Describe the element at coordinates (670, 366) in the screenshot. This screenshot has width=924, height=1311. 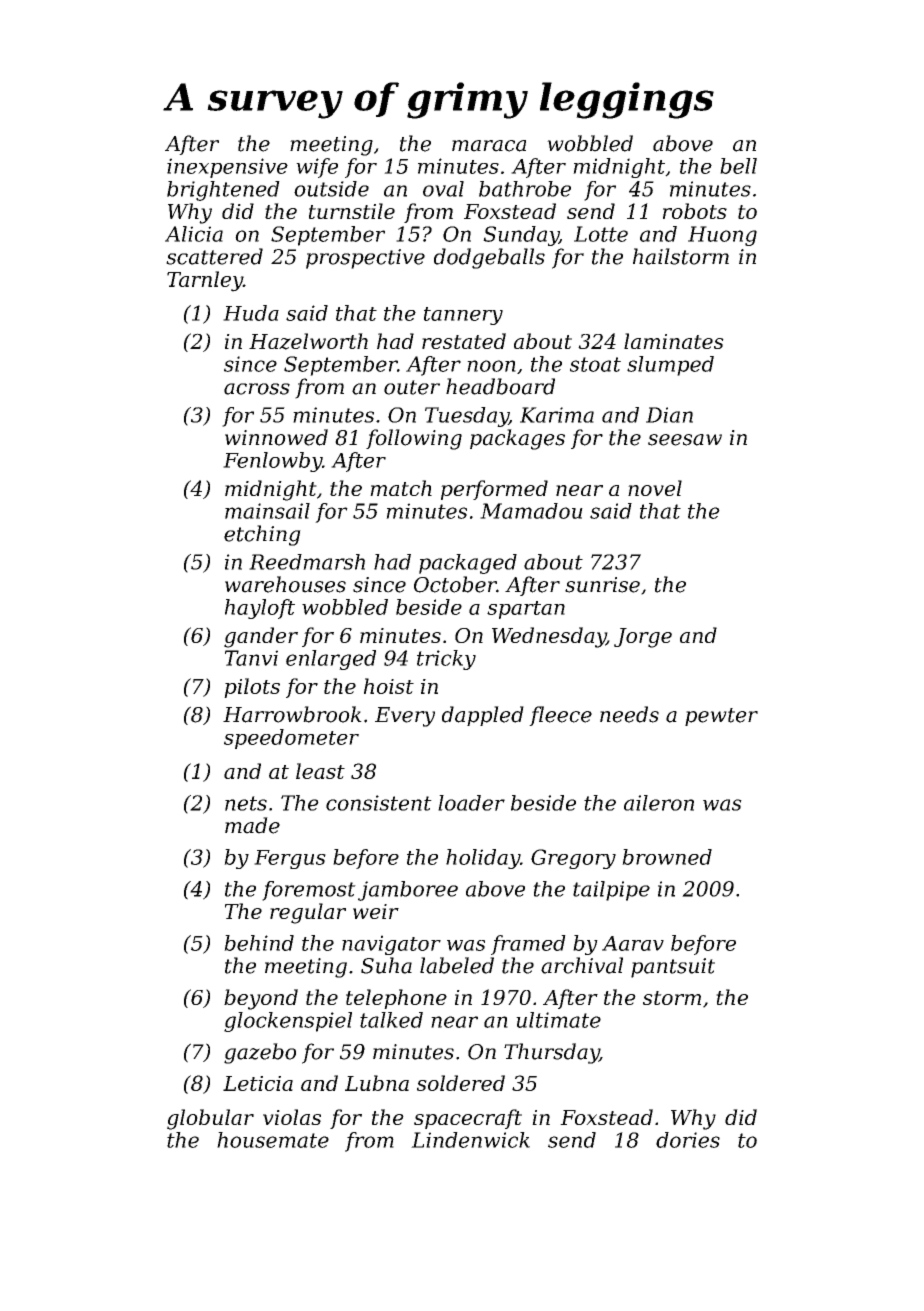
I see `slumped` at that location.
